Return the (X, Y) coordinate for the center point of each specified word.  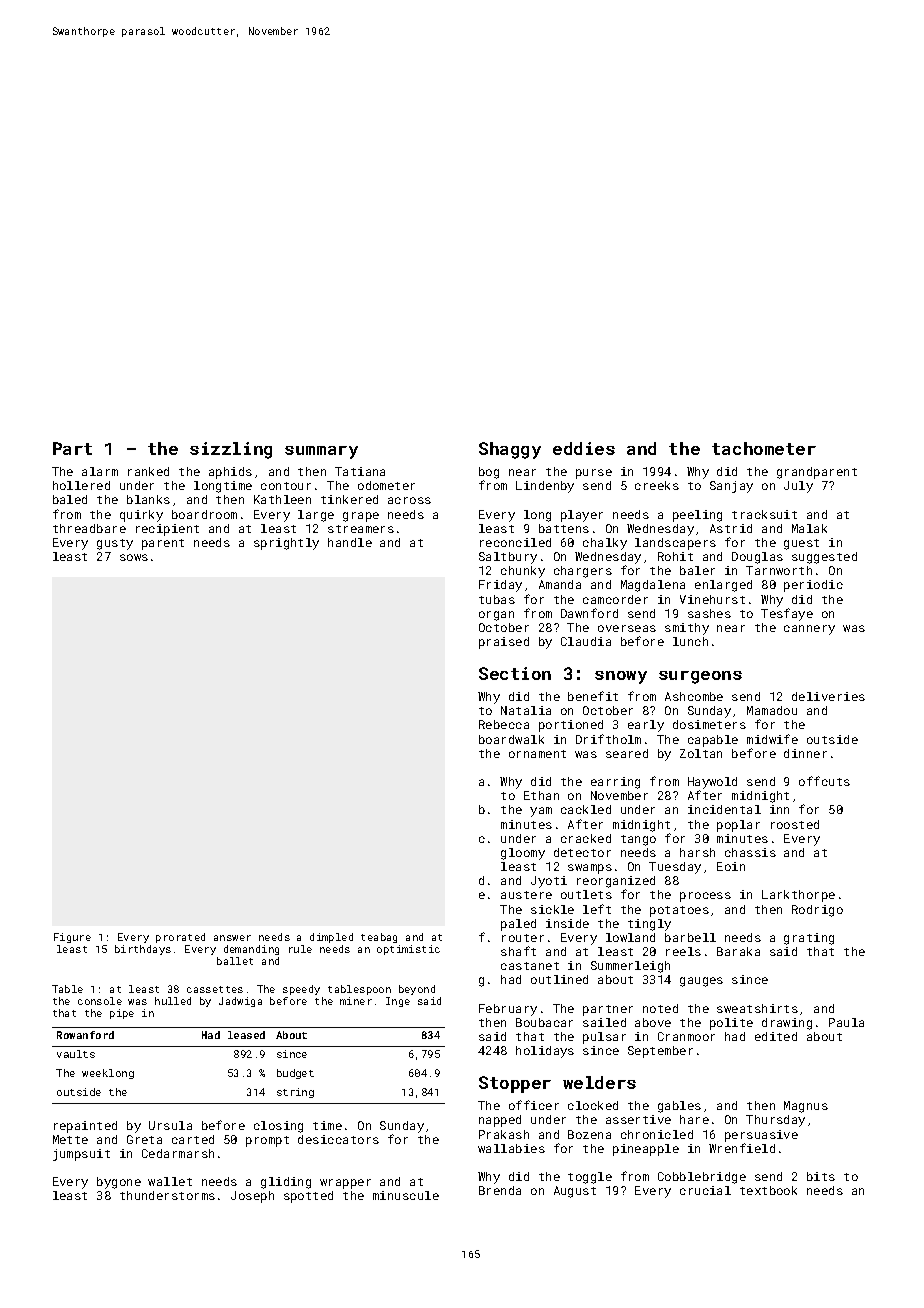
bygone (119, 1183)
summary (321, 452)
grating (809, 939)
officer (534, 1105)
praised (504, 643)
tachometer (764, 448)
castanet (530, 966)
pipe (122, 1014)
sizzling (231, 450)
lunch (690, 641)
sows (134, 557)
